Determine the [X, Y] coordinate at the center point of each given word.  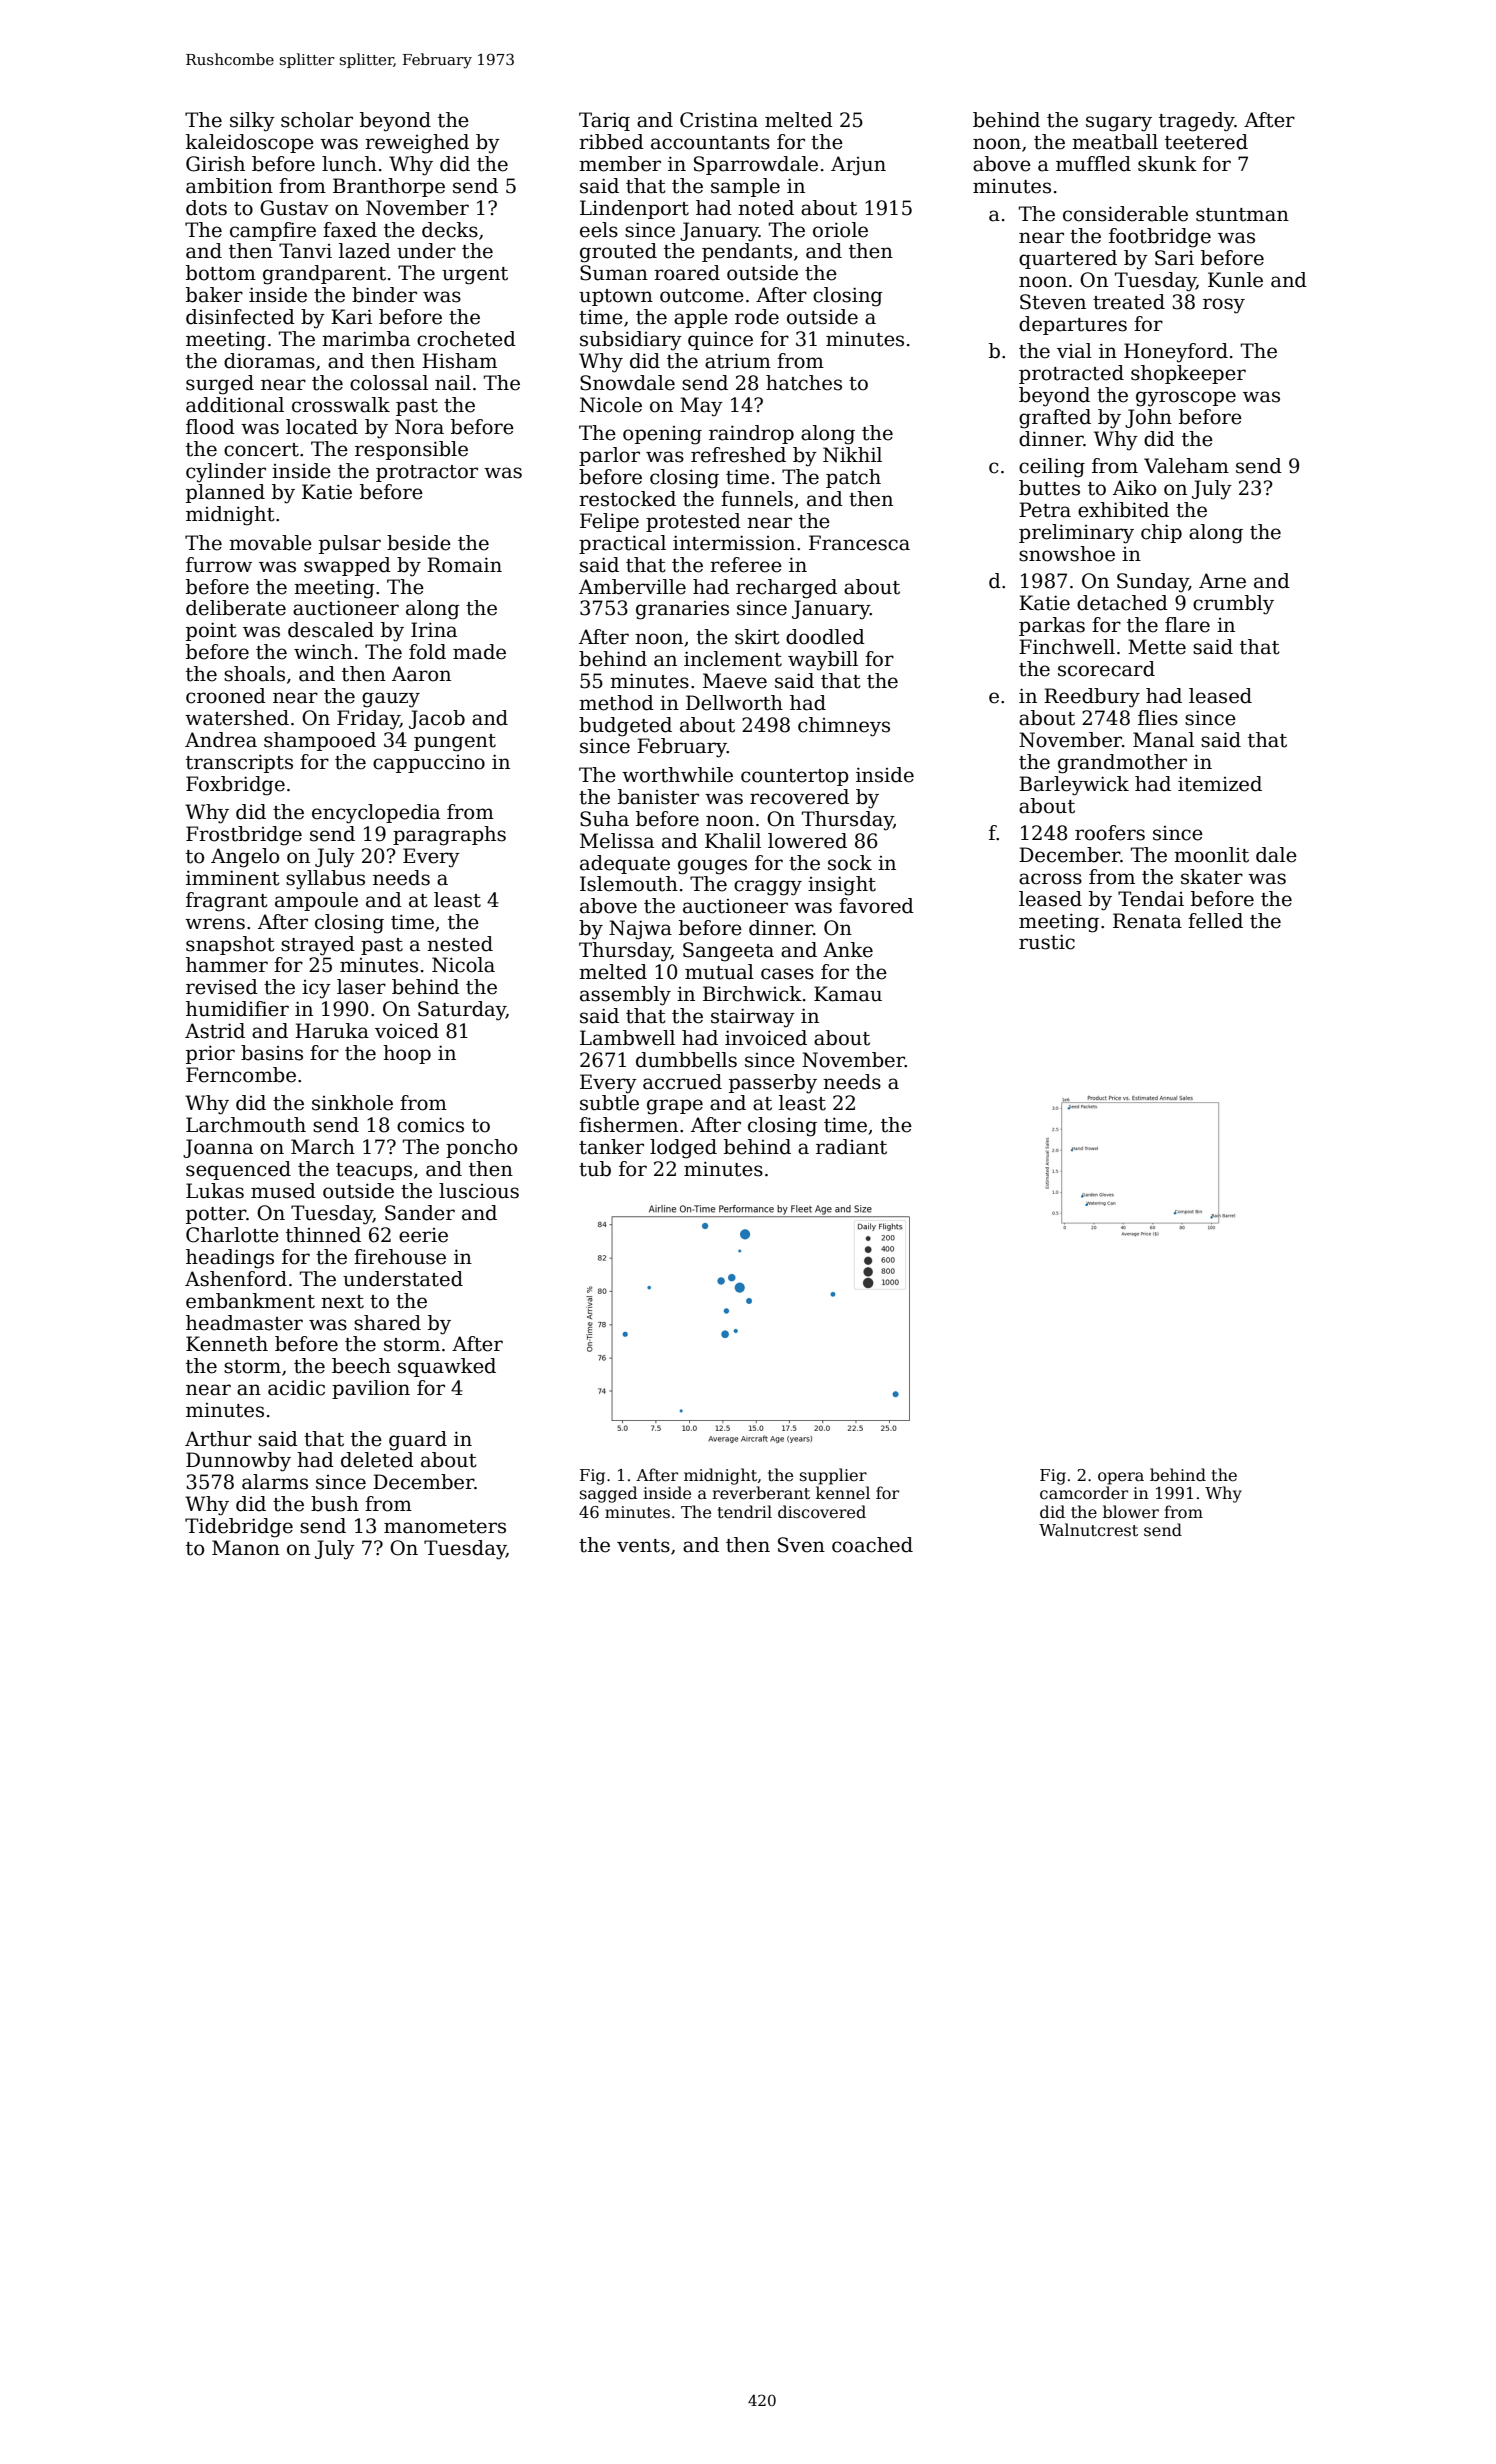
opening [662, 435]
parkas [1052, 626]
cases [787, 974]
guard [418, 1441]
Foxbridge [235, 786]
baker [214, 295]
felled [1215, 921]
